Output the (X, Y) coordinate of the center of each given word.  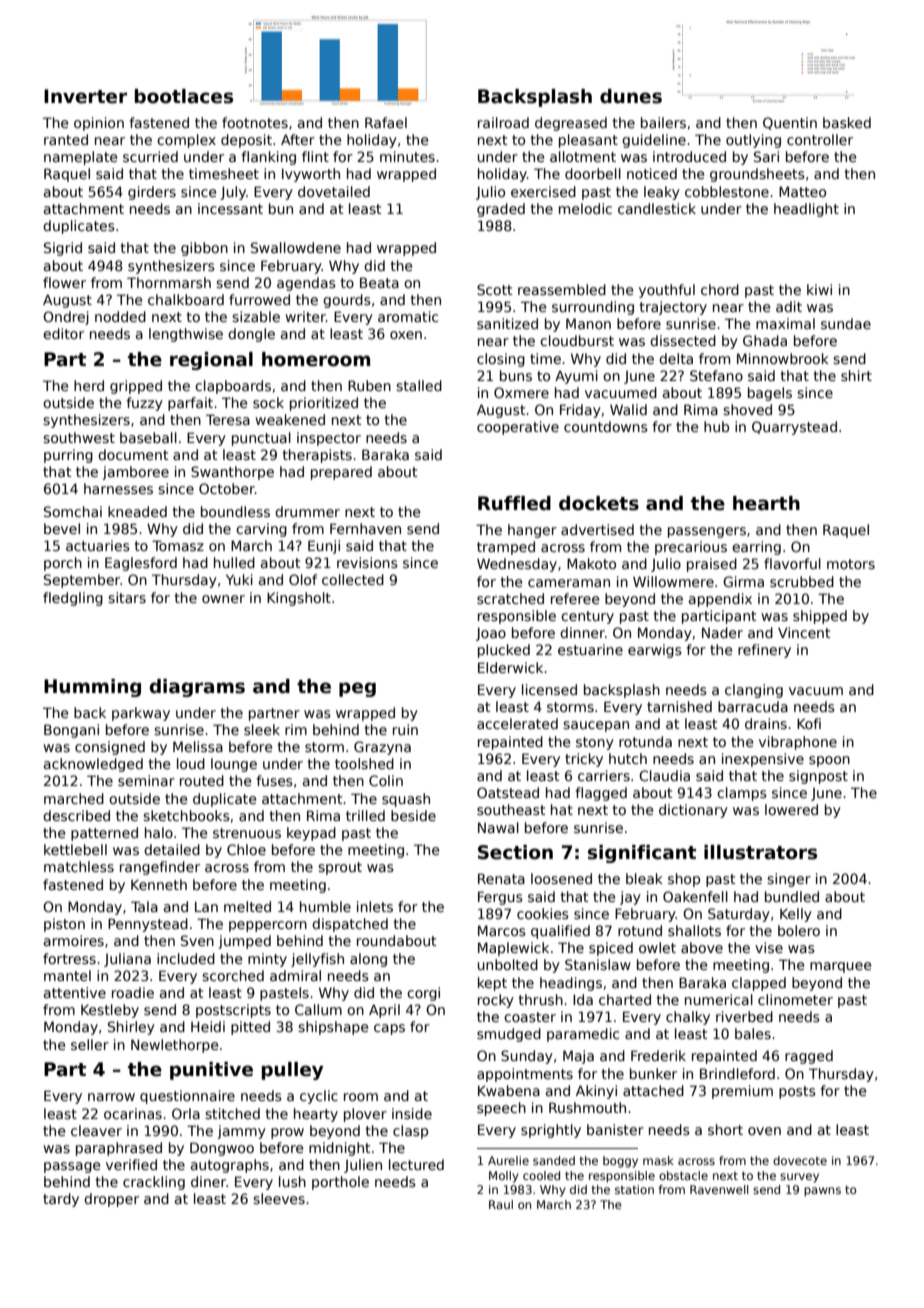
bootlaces (184, 96)
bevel (62, 528)
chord (720, 289)
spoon (829, 761)
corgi (423, 994)
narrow (111, 1097)
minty (267, 960)
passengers (707, 532)
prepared (341, 473)
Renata (501, 878)
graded (501, 210)
